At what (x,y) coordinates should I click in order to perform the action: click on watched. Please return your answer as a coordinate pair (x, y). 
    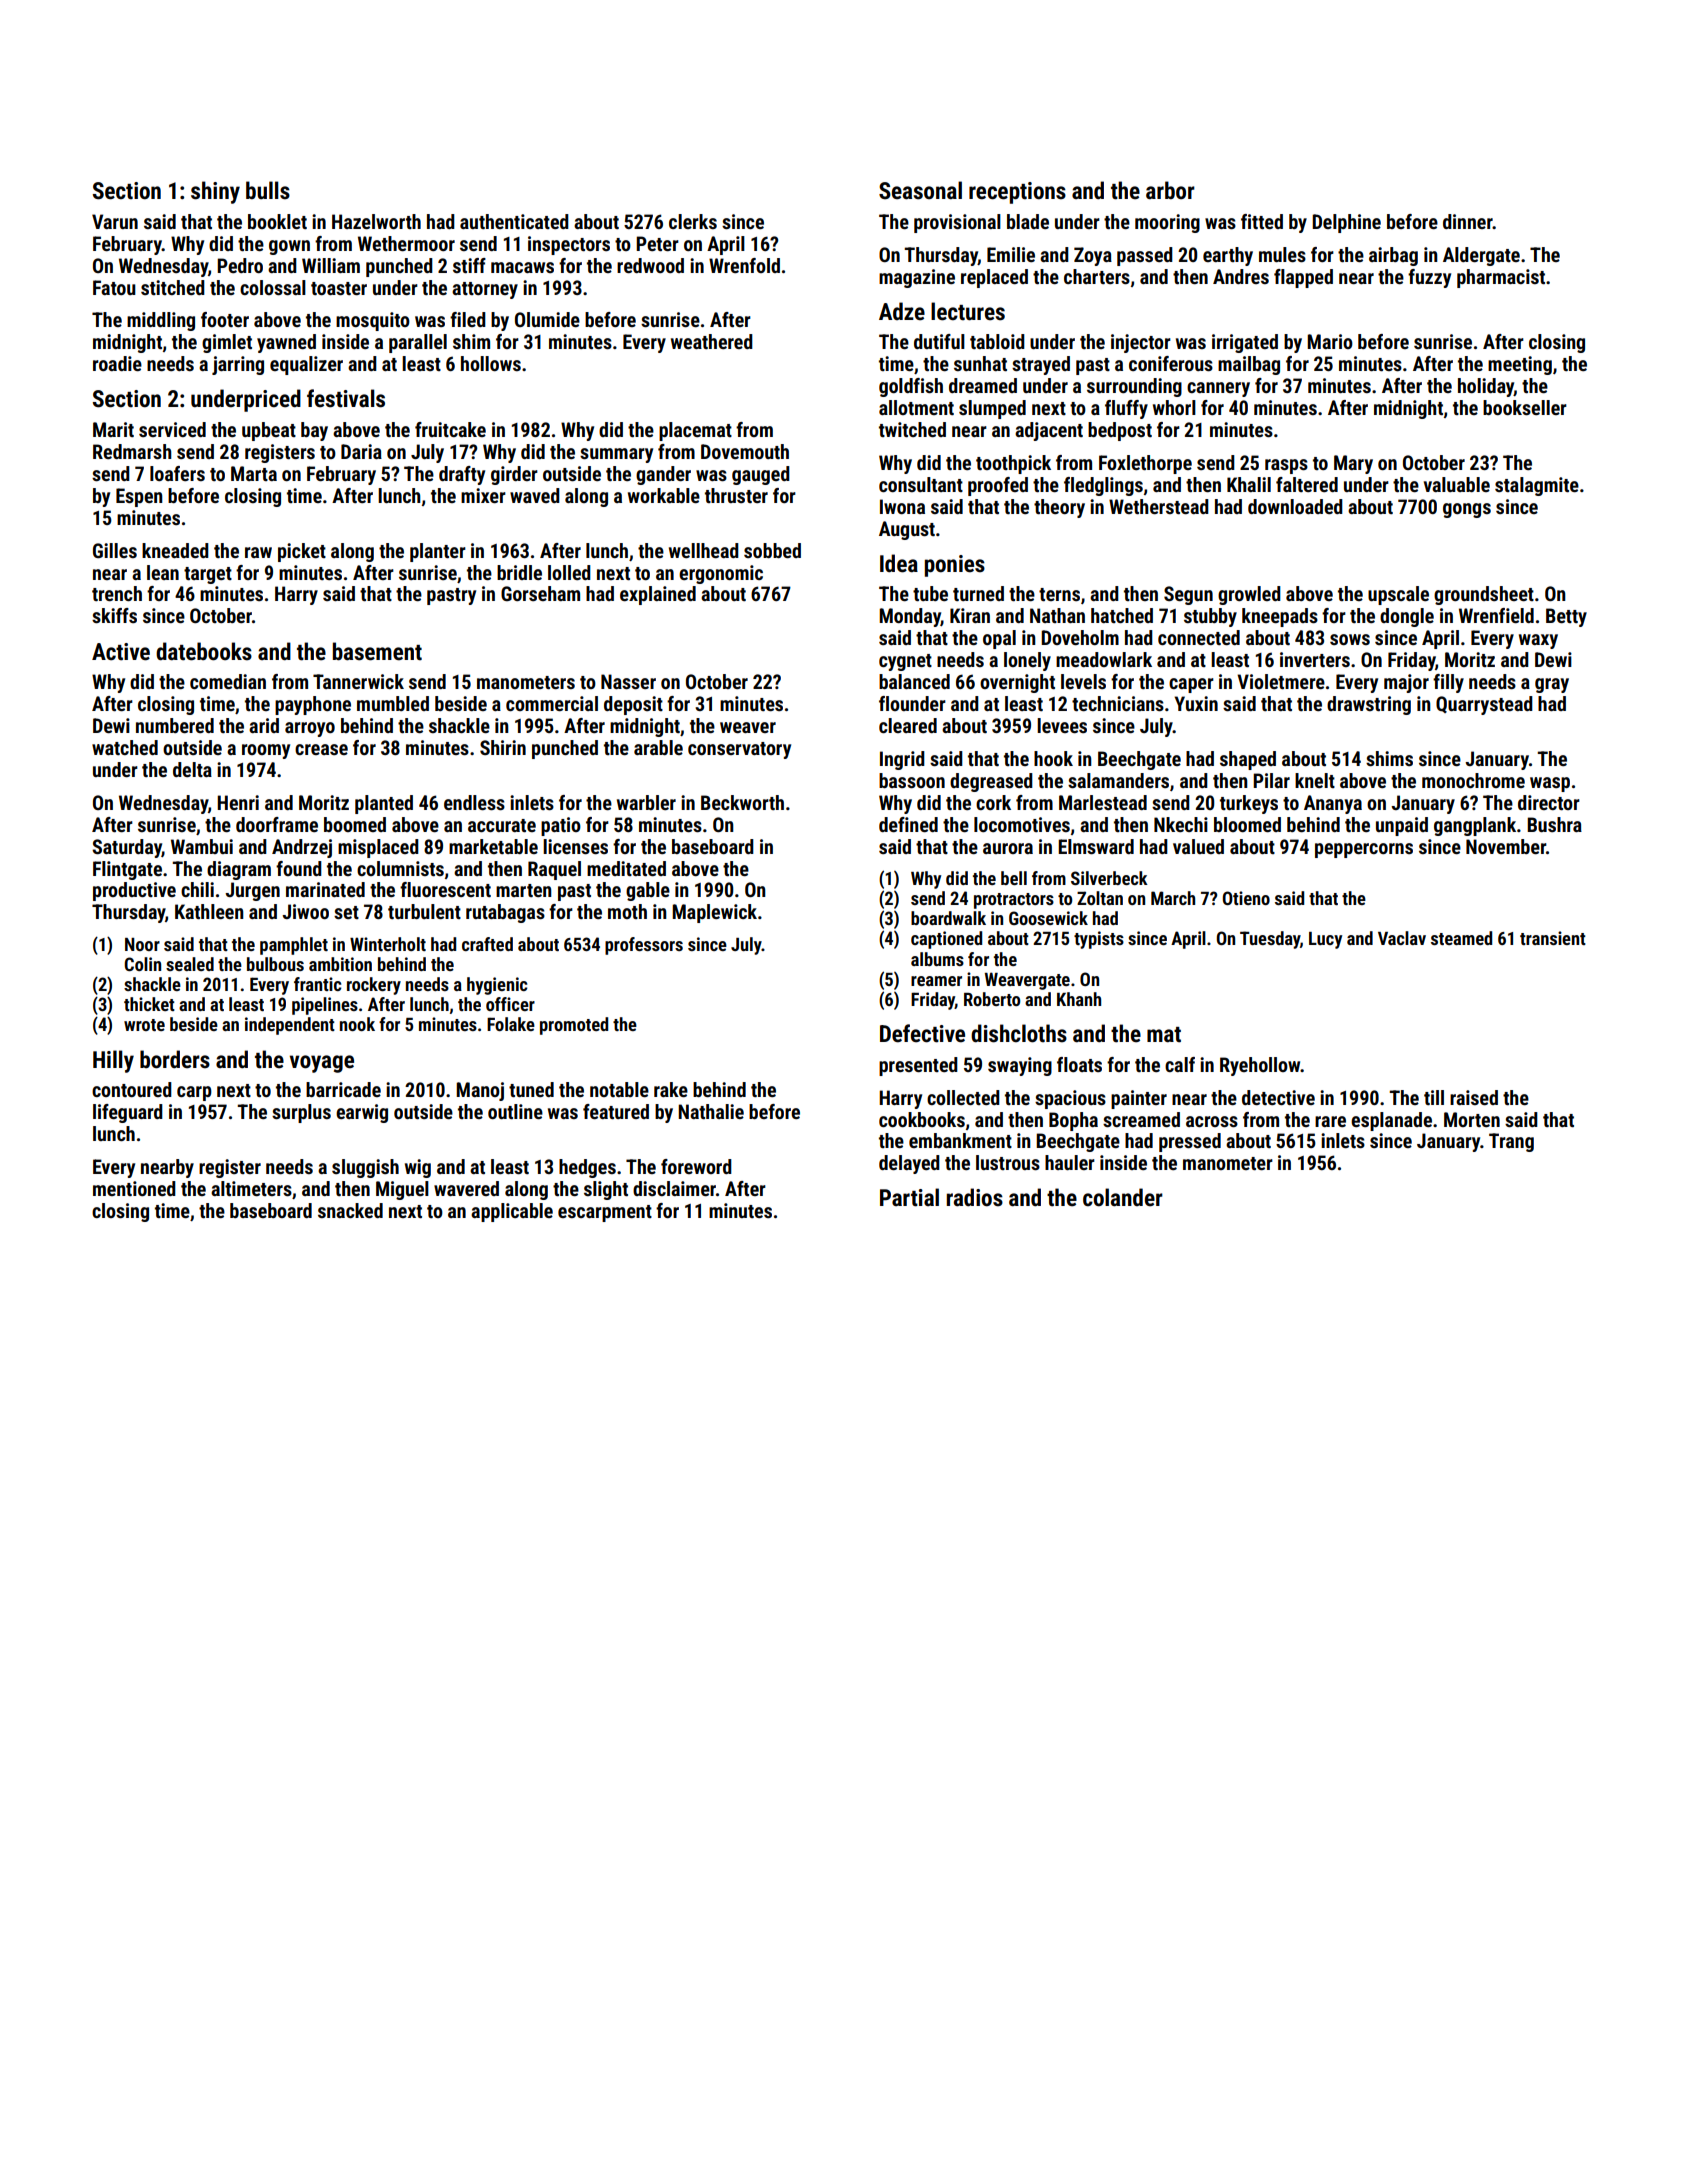
    Looking at the image, I should click on (125, 747).
